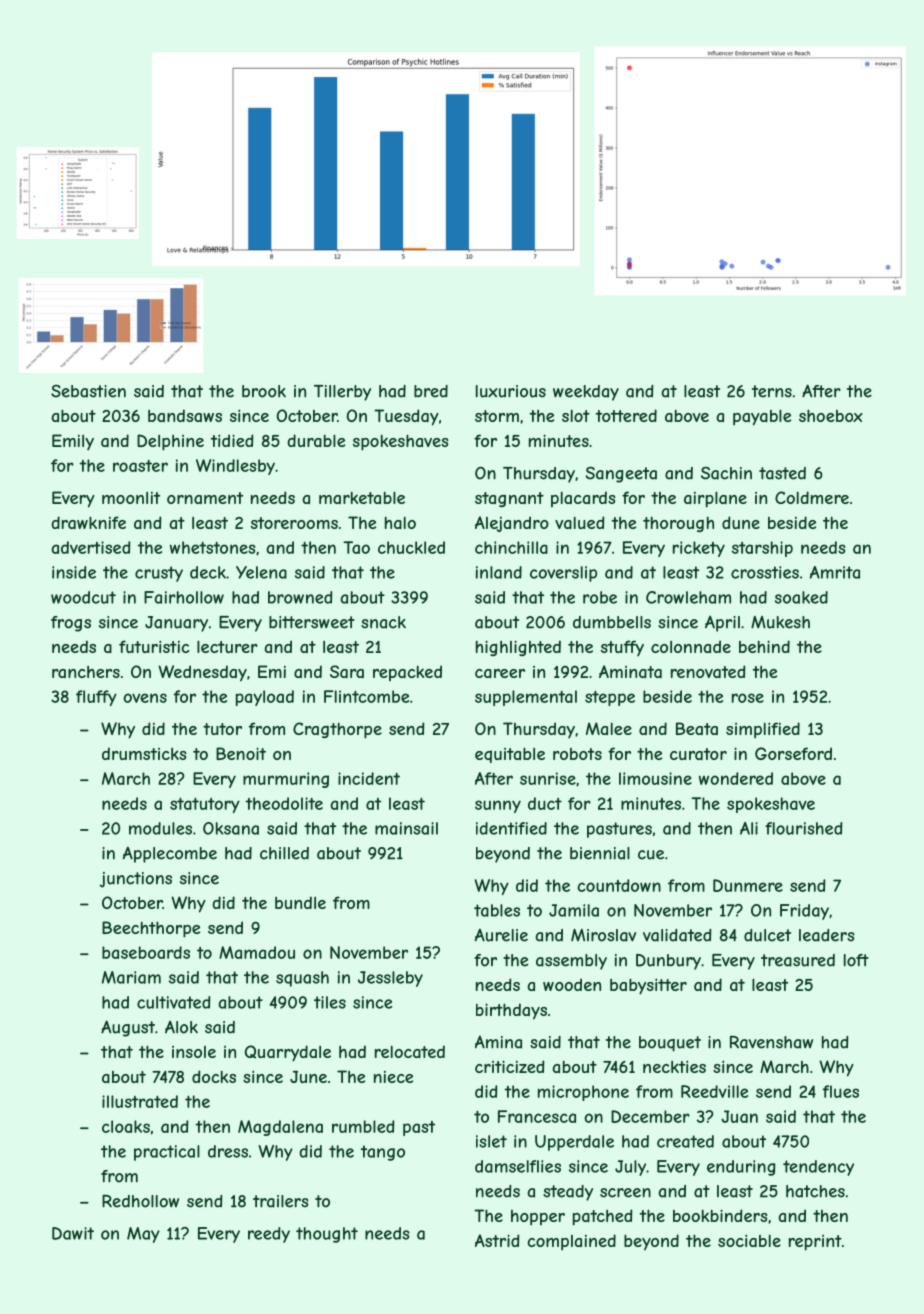 The image size is (924, 1314). Describe the element at coordinates (815, 1243) in the page. I see `reprint` at that location.
